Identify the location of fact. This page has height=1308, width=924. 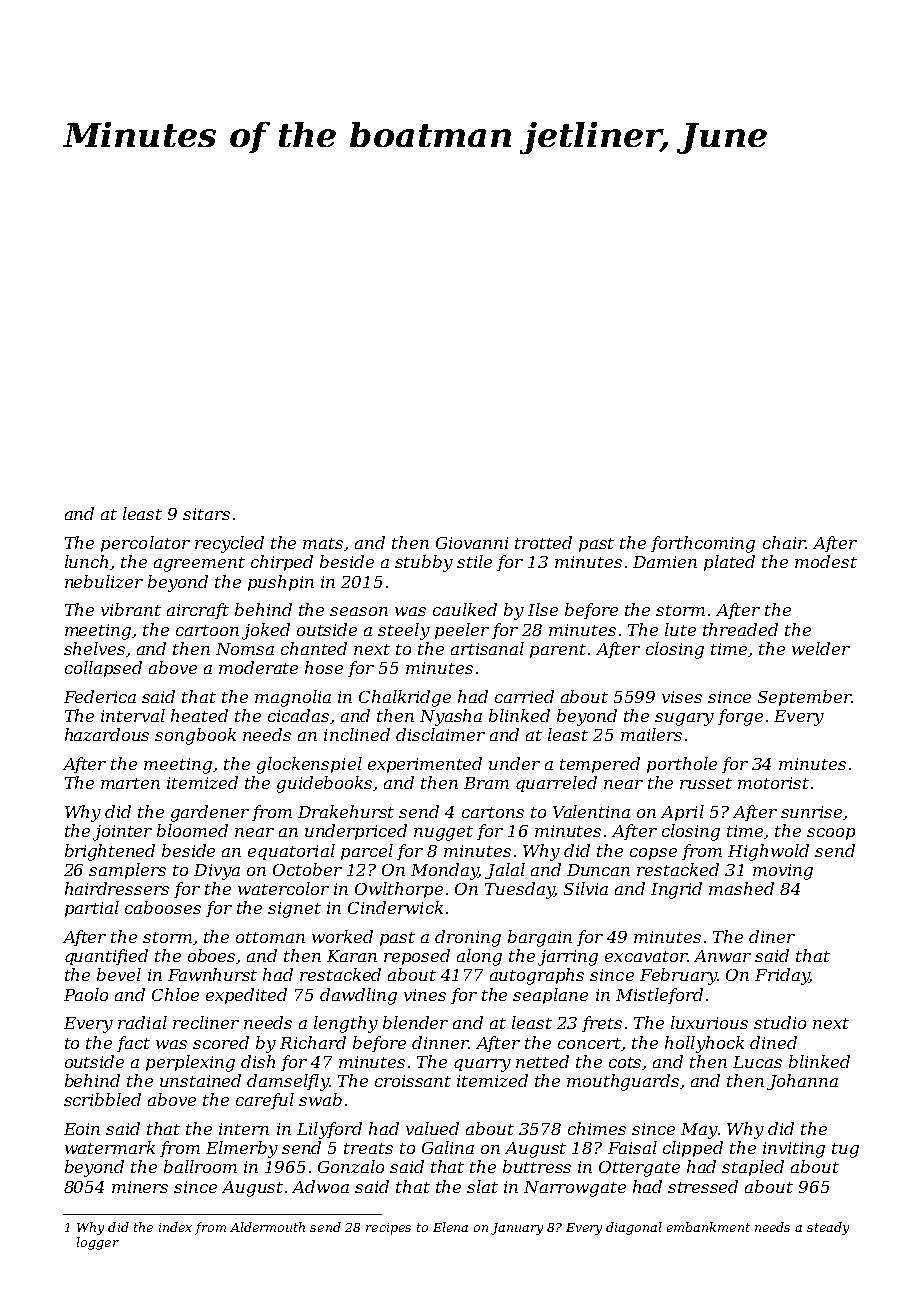
(133, 1044).
